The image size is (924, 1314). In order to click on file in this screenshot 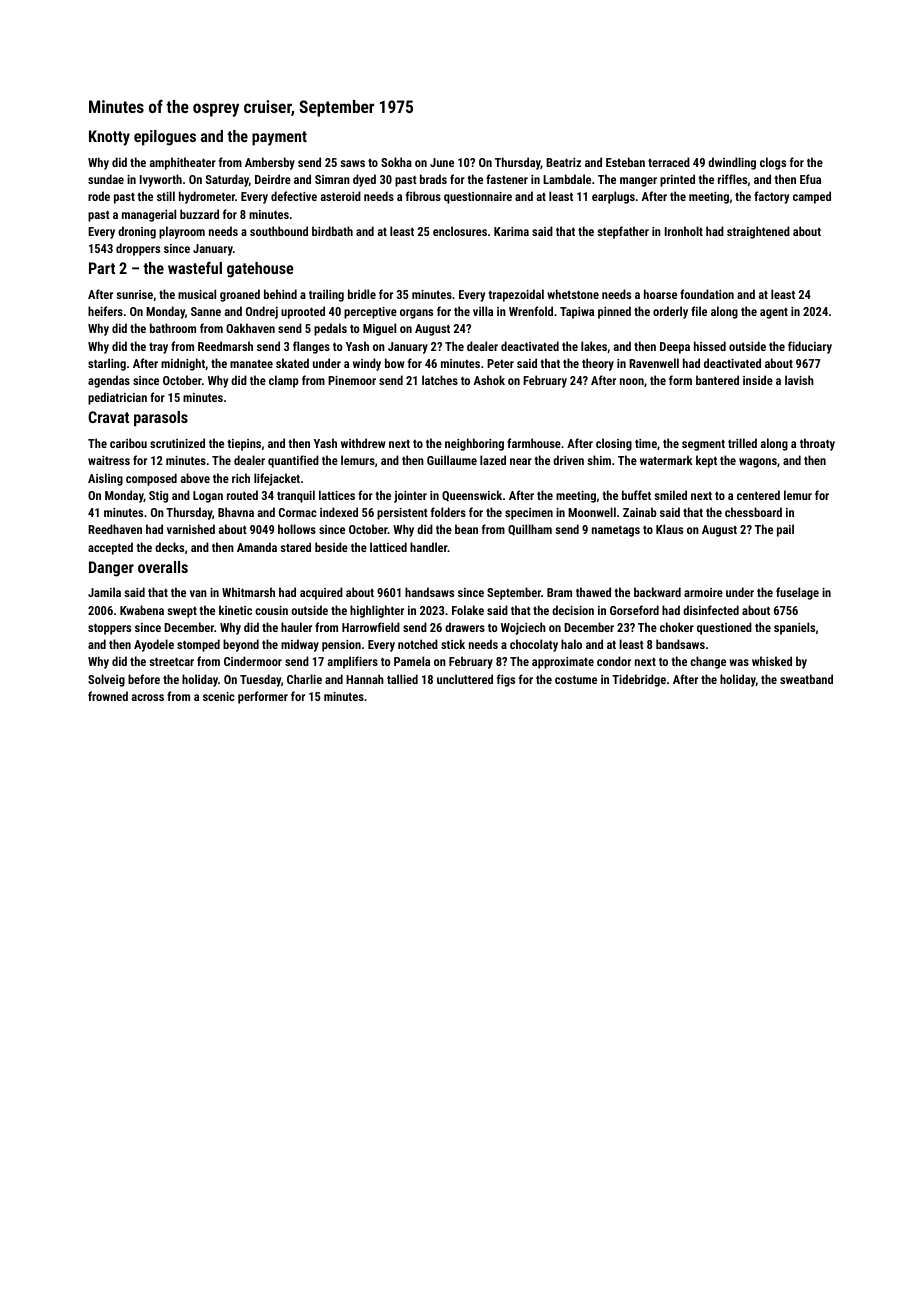, I will do `click(699, 311)`.
